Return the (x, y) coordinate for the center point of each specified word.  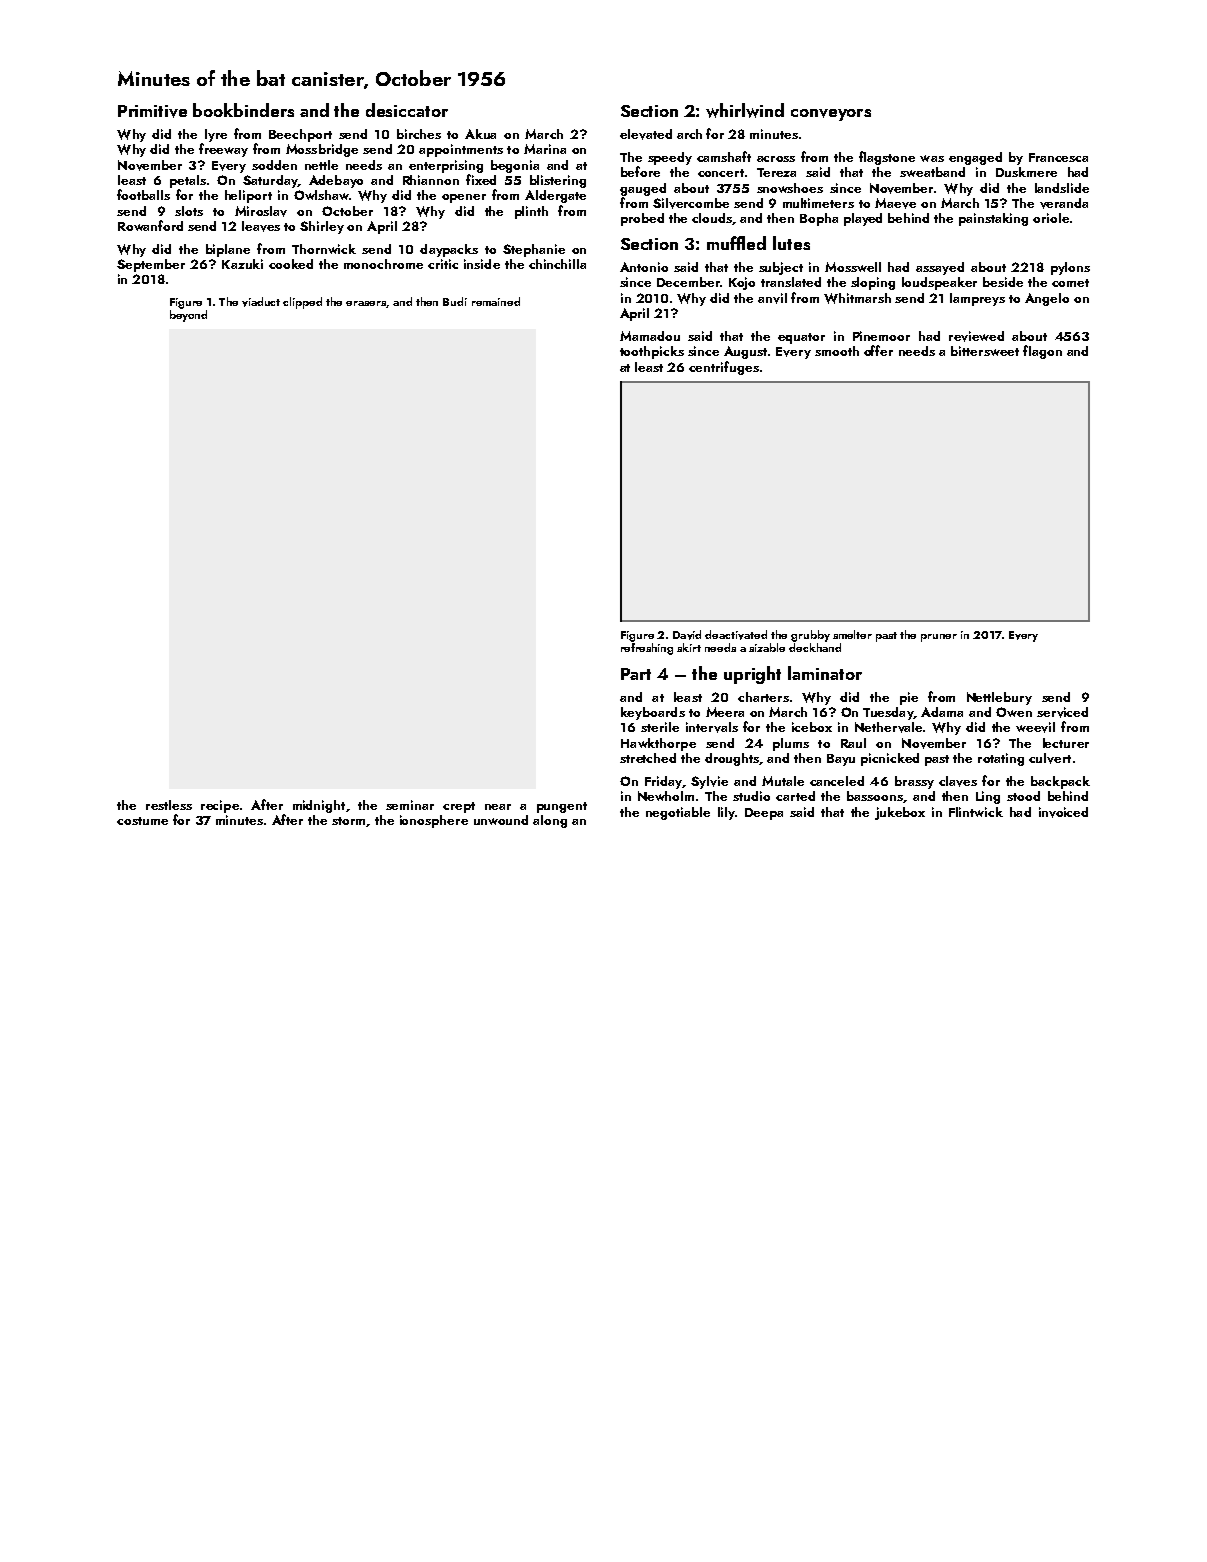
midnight (319, 806)
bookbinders (243, 110)
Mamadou (650, 336)
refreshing (647, 649)
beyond (188, 316)
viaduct (261, 302)
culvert (1050, 758)
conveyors (831, 115)
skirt (689, 647)
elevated (646, 134)
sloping (873, 283)
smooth (837, 351)
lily (726, 813)
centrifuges (724, 368)
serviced (1062, 712)
